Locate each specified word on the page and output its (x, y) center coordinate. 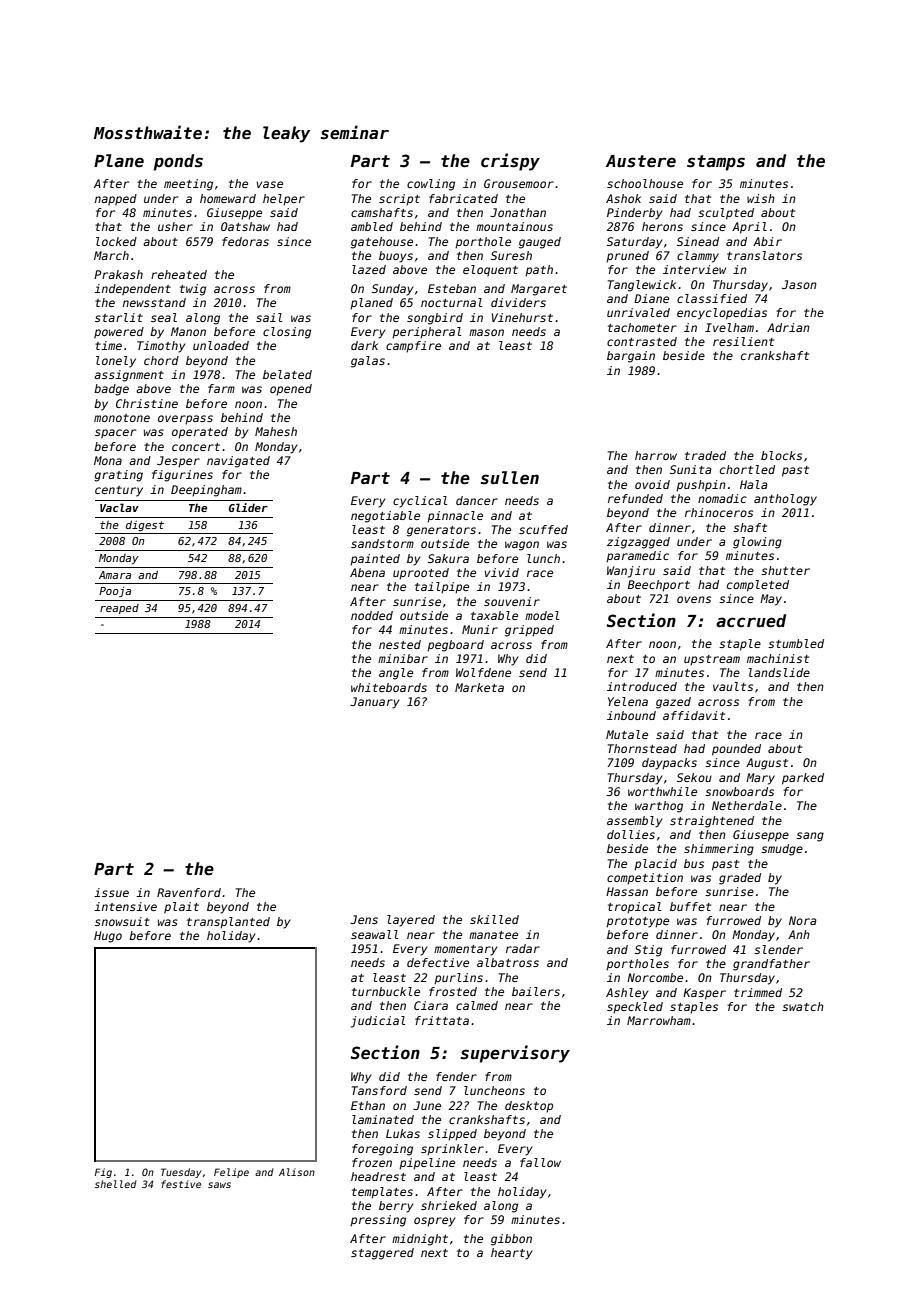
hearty (511, 1254)
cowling (431, 185)
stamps (716, 163)
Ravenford (189, 892)
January (374, 703)
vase (269, 184)
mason (486, 332)
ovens (694, 599)
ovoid (652, 484)
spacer (115, 434)
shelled (116, 1184)
